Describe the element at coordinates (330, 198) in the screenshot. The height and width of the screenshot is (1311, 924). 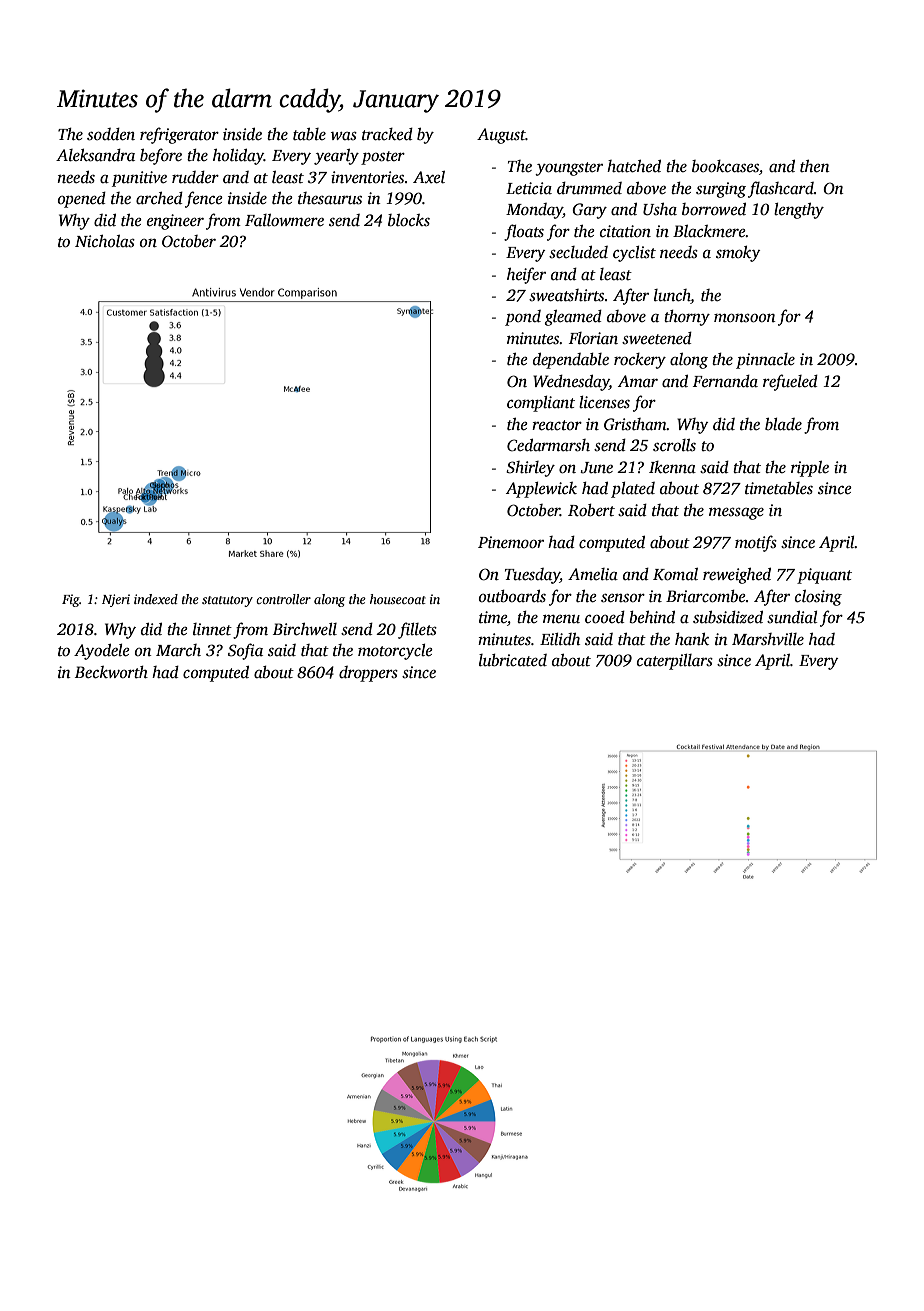
I see `thesaurus` at that location.
